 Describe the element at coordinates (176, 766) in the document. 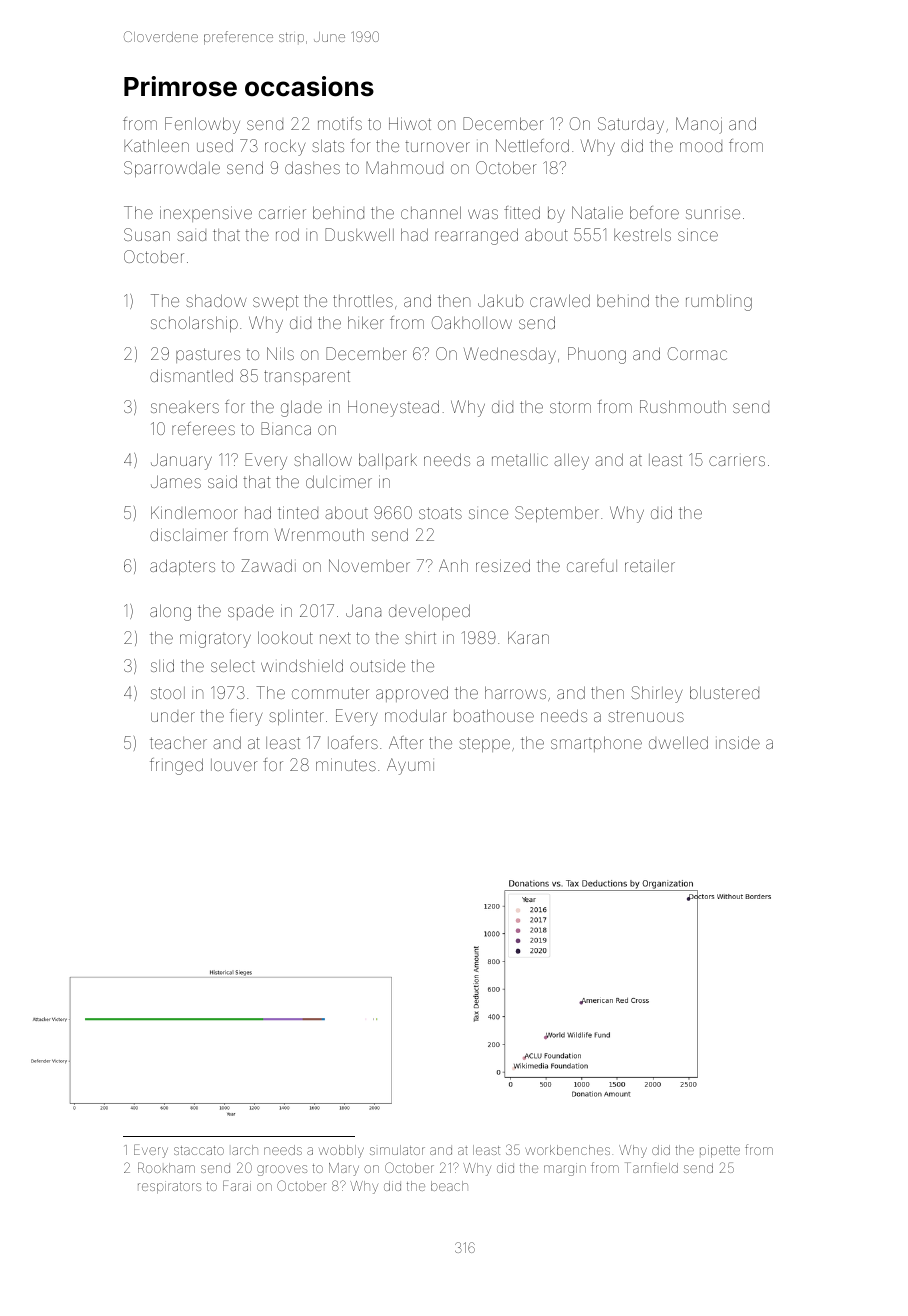

I see `fringed` at that location.
